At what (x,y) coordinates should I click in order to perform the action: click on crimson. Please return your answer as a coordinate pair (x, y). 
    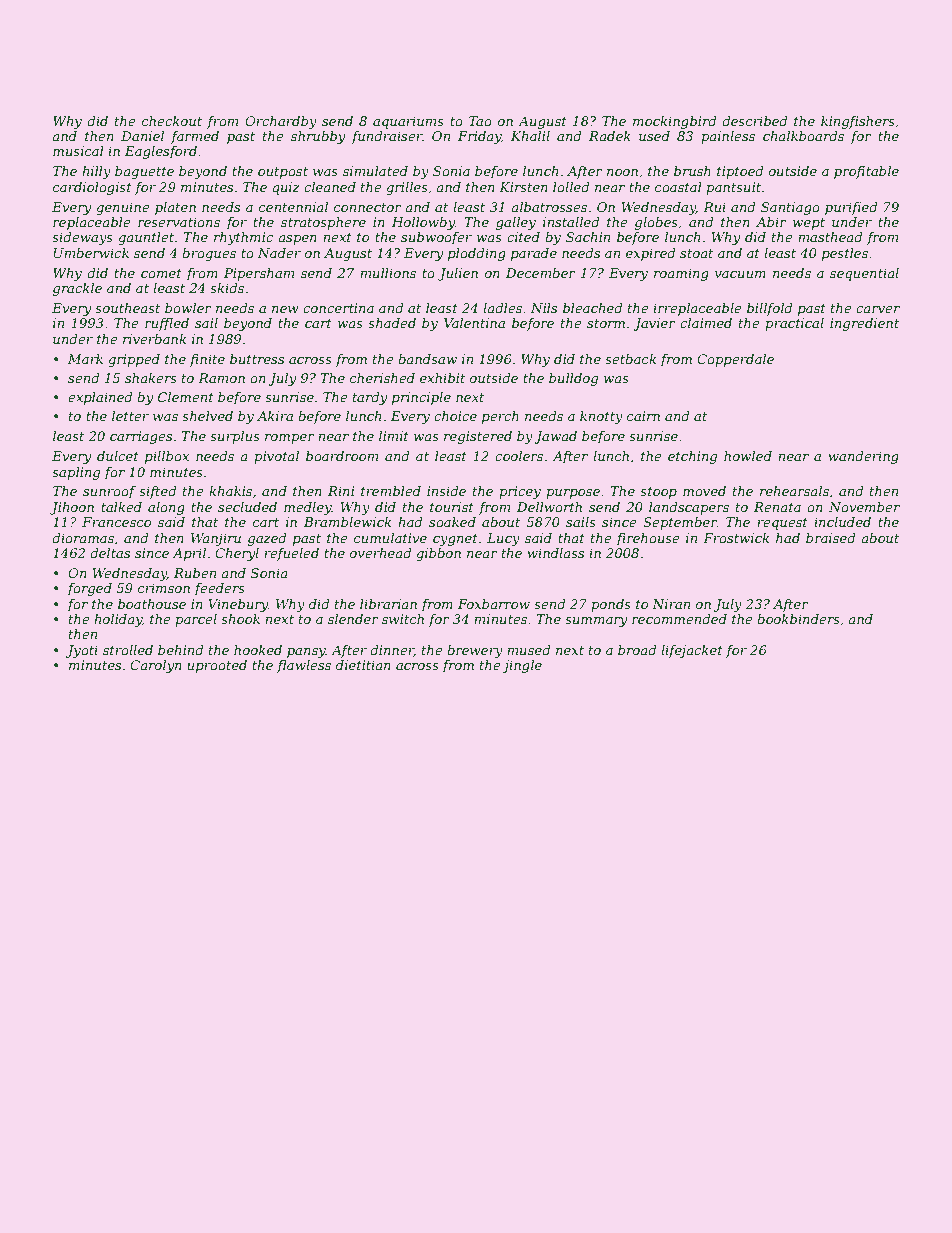
    Looking at the image, I should click on (164, 588).
